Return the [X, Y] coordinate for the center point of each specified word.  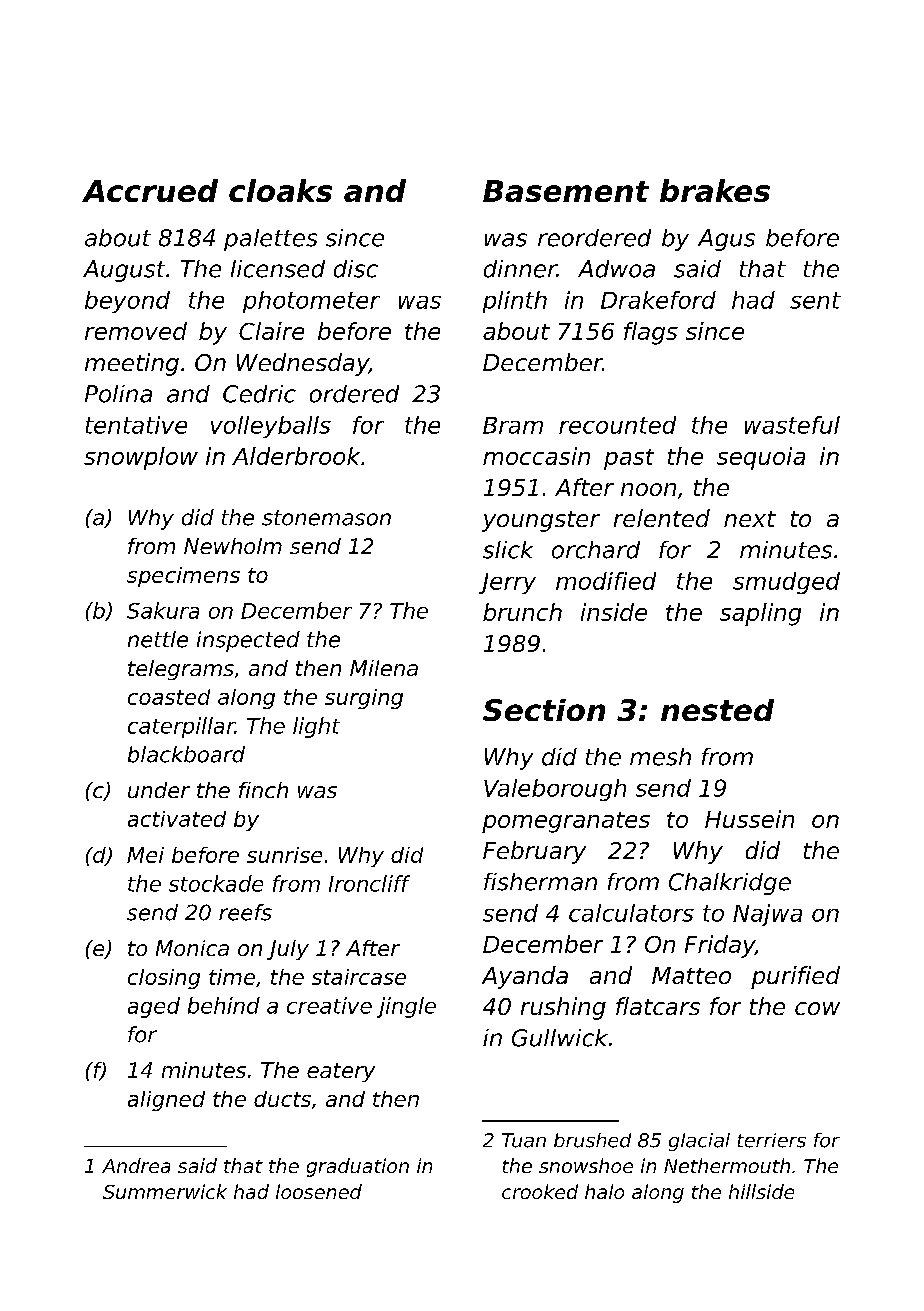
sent [815, 300]
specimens [183, 577]
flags [651, 333]
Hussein [749, 819]
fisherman [540, 882]
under [159, 790]
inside [614, 612]
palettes [270, 240]
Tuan [524, 1140]
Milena [384, 668]
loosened [319, 1191]
